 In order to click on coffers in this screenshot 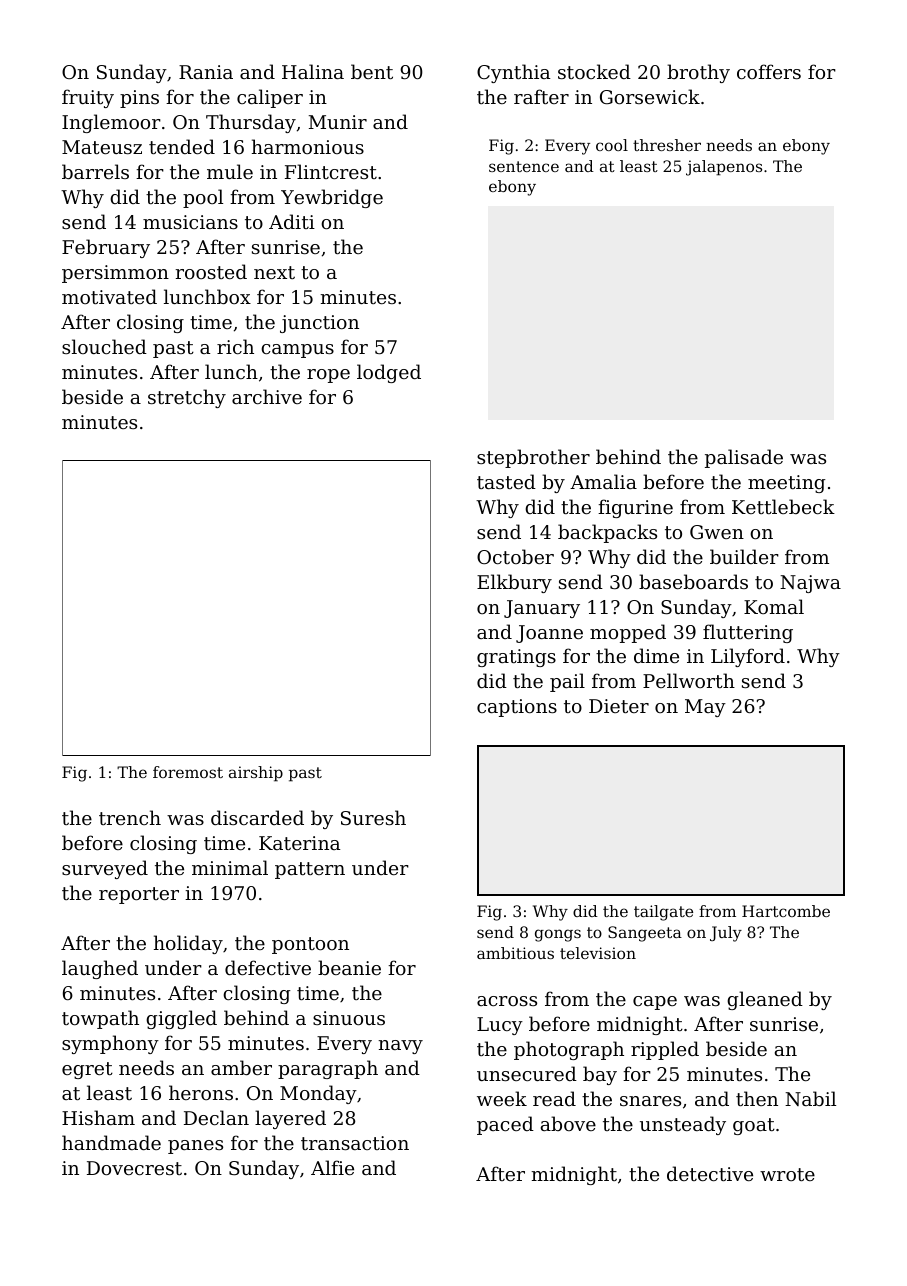, I will do `click(769, 71)`.
